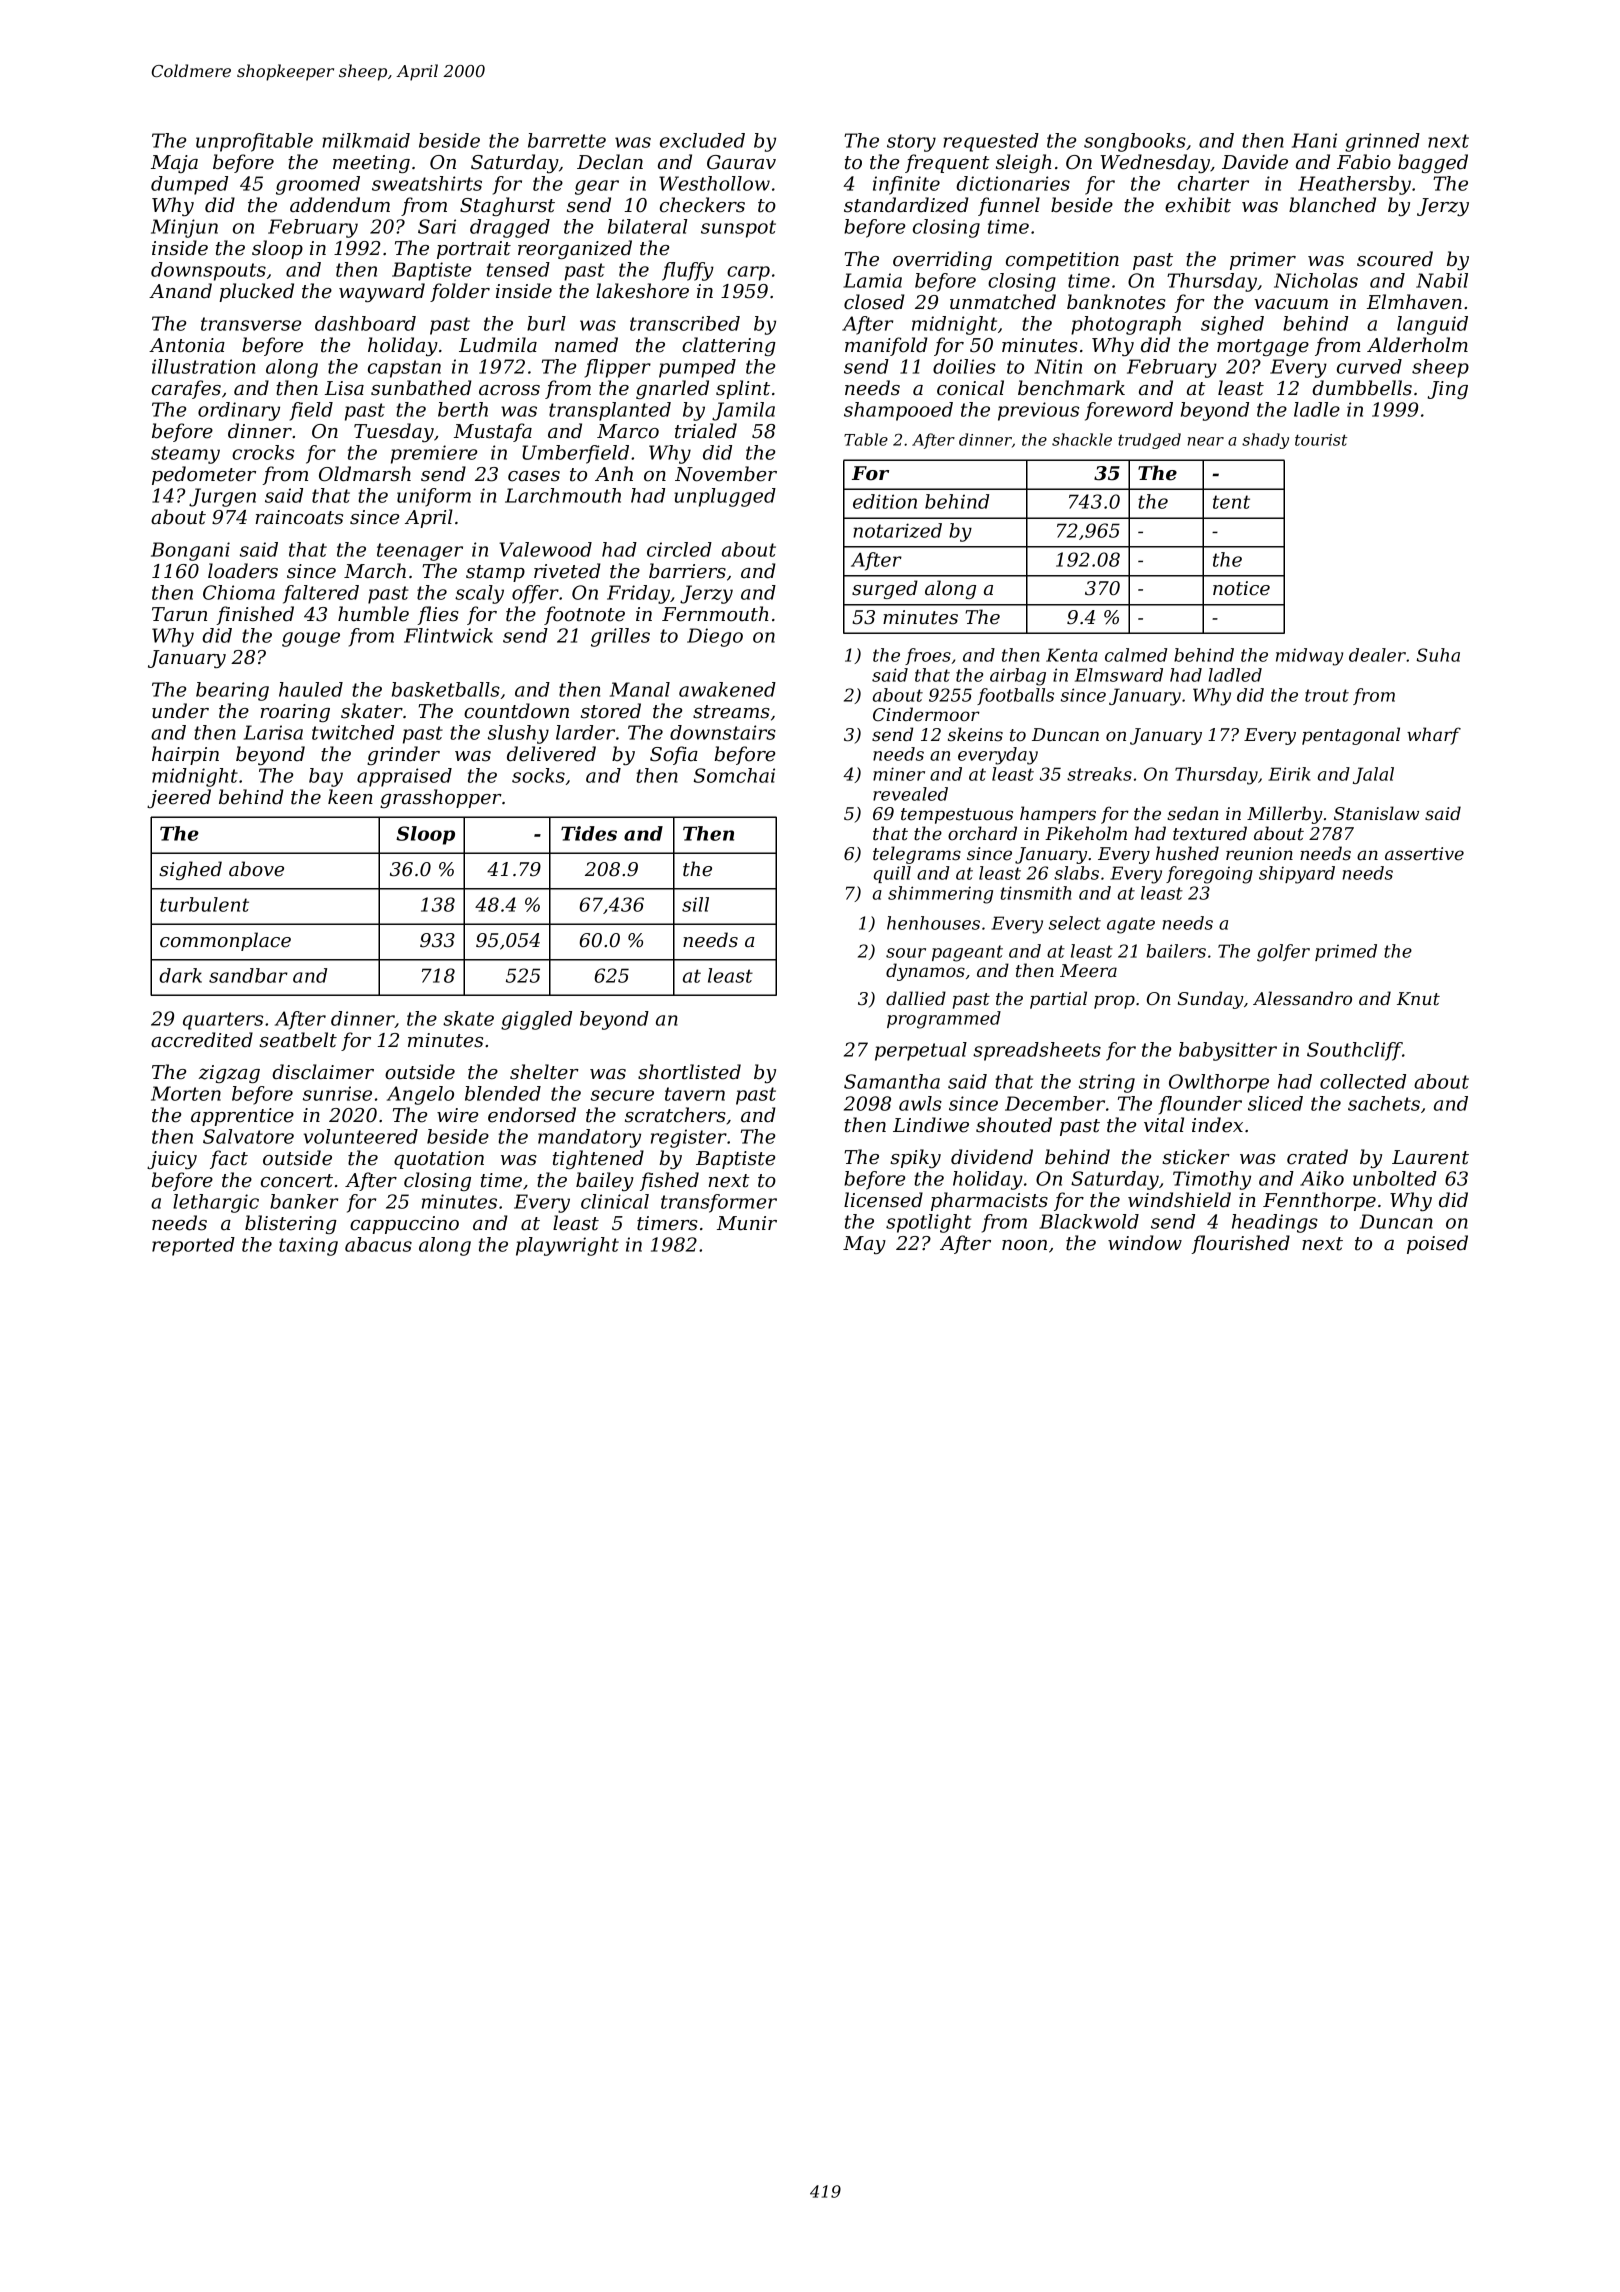  What do you see at coordinates (975, 734) in the screenshot?
I see `skeins` at bounding box center [975, 734].
